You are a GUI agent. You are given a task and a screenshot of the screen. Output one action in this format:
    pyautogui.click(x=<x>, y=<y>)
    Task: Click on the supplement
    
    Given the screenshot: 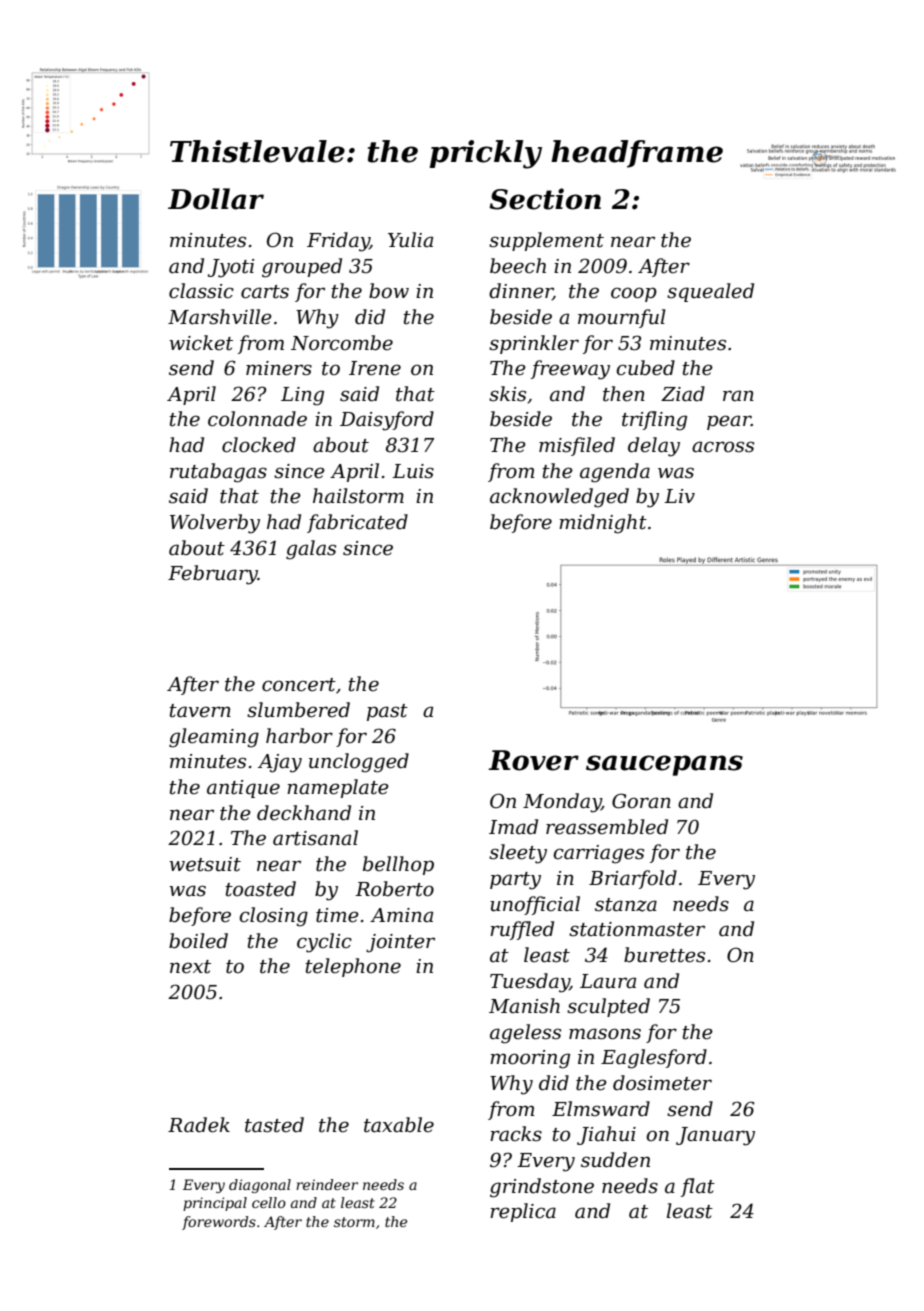 What is the action you would take?
    pyautogui.click(x=546, y=241)
